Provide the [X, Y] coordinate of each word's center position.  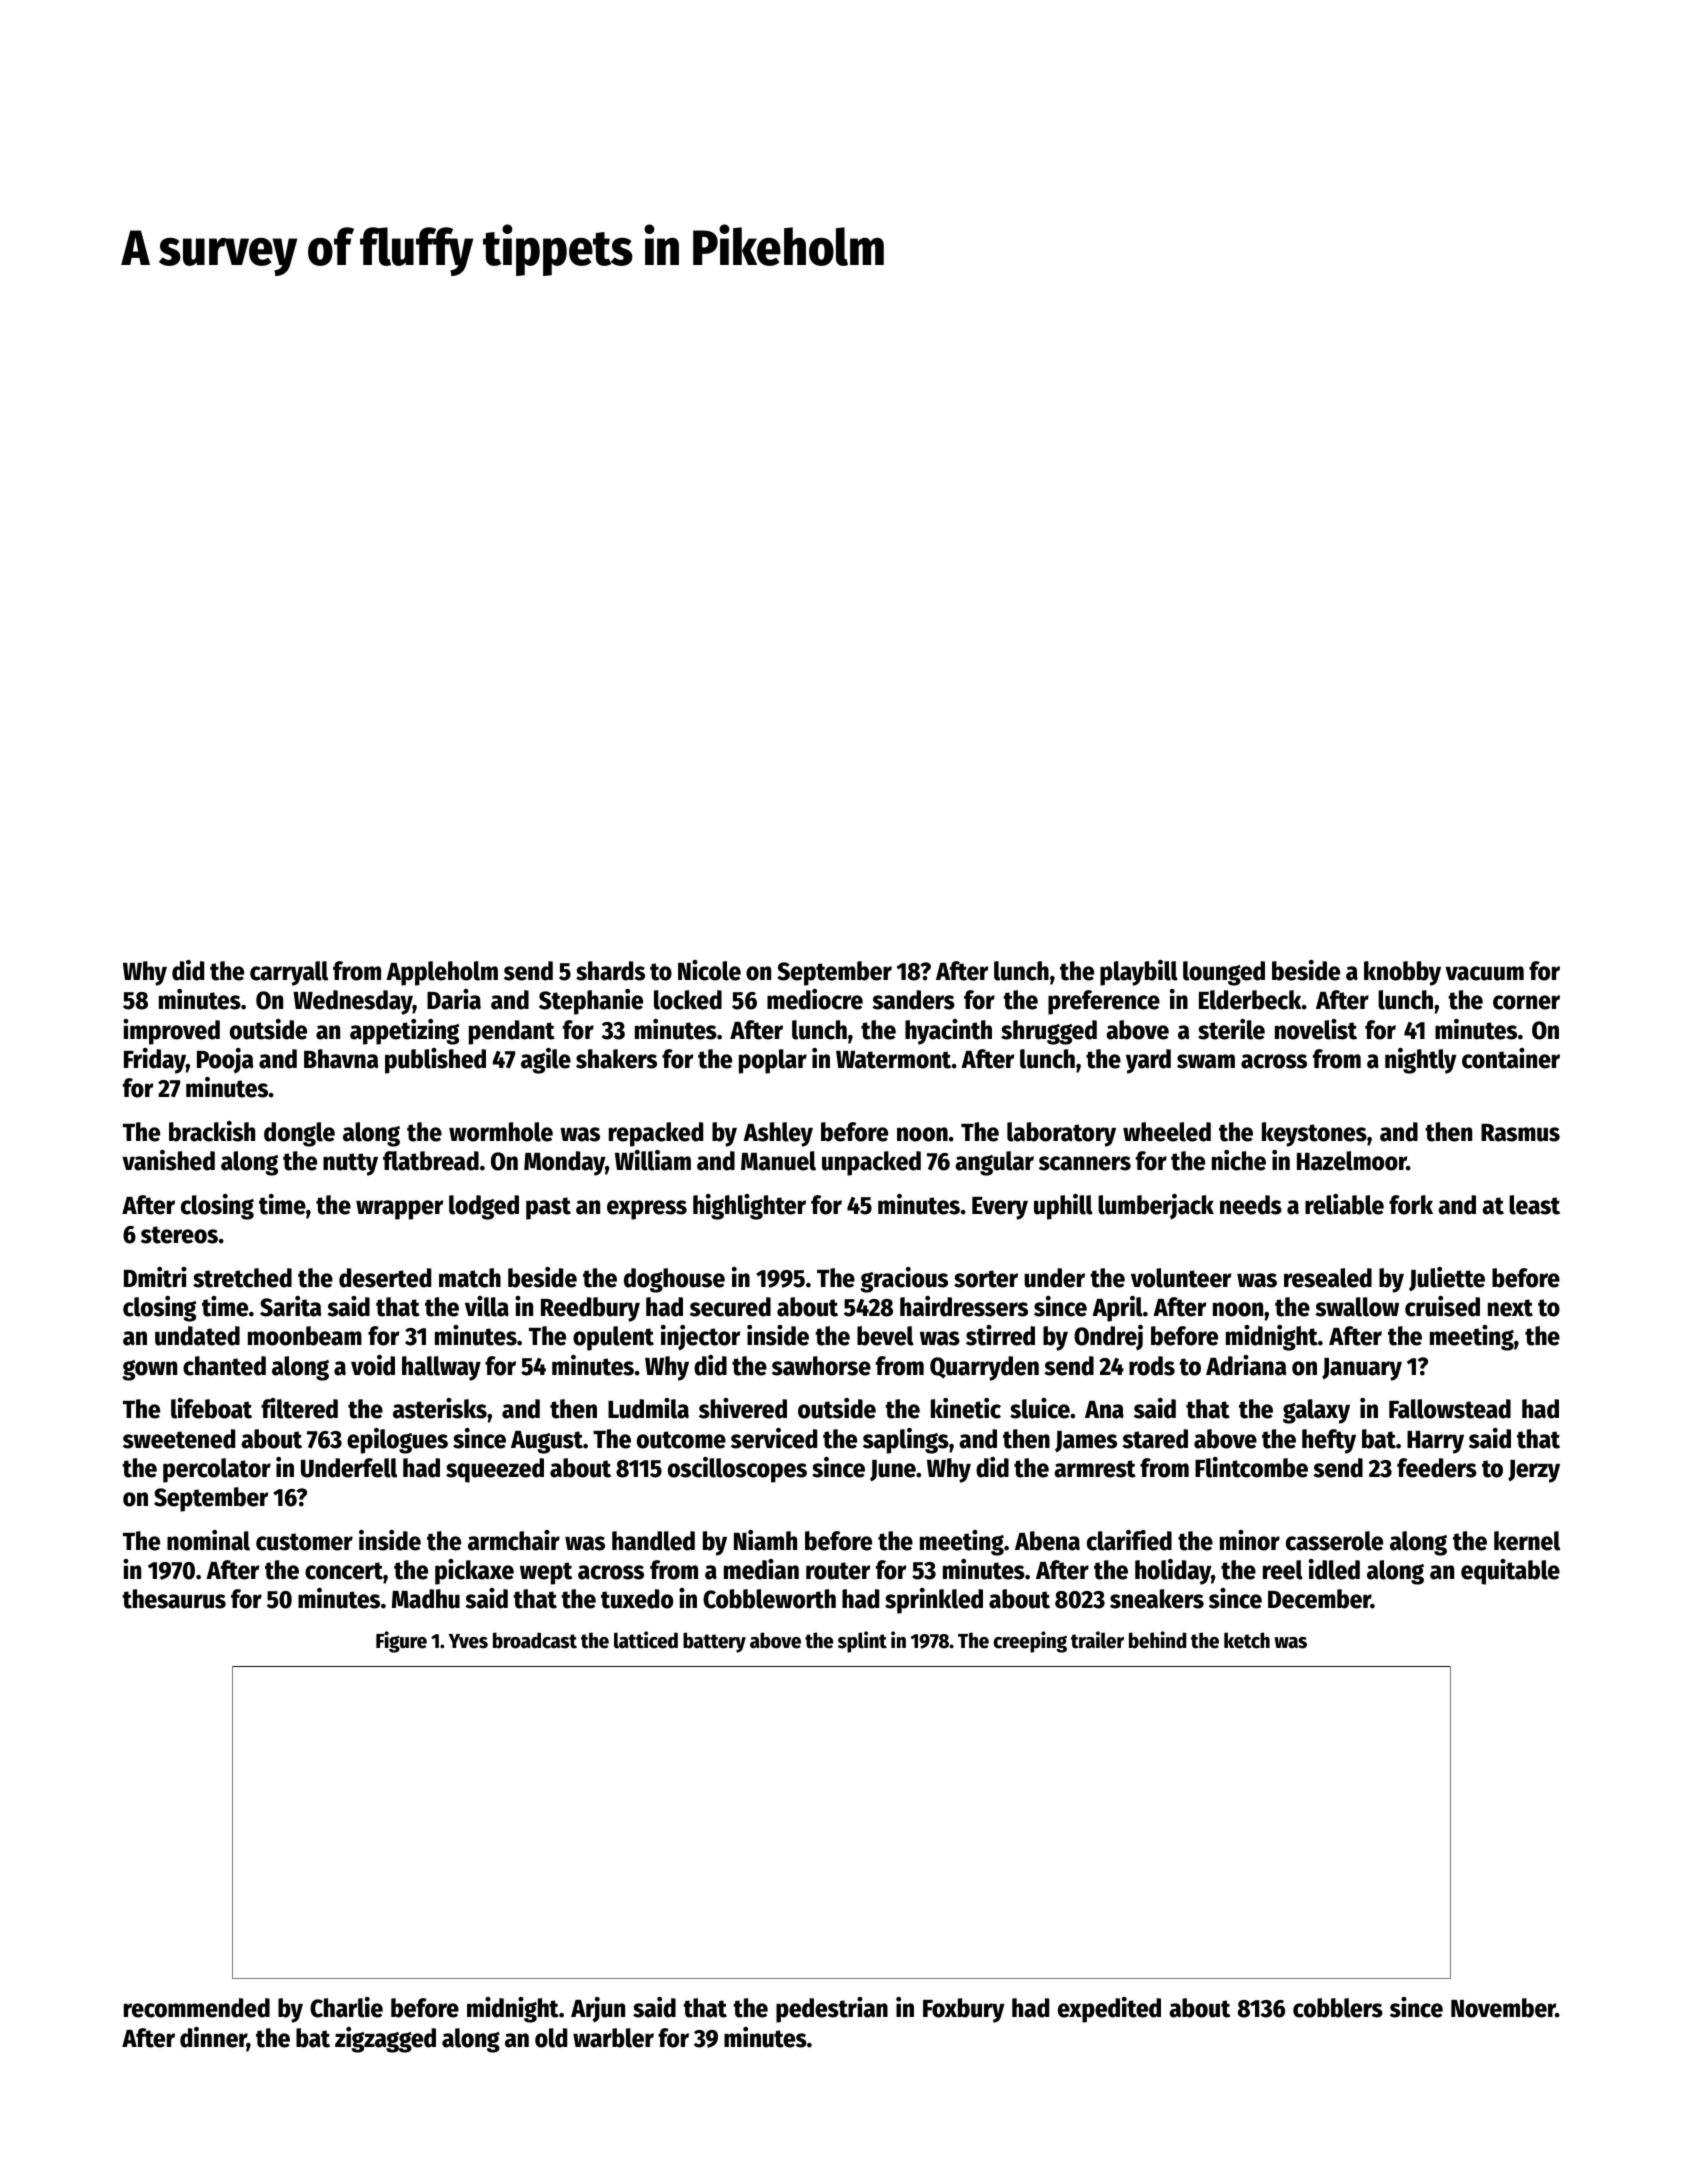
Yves [468, 1641]
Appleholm [442, 973]
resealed [1328, 1278]
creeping [1030, 1642]
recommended [197, 2008]
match [470, 1278]
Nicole [709, 970]
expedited [1109, 2010]
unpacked [871, 1163]
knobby [1402, 973]
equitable [1510, 1572]
